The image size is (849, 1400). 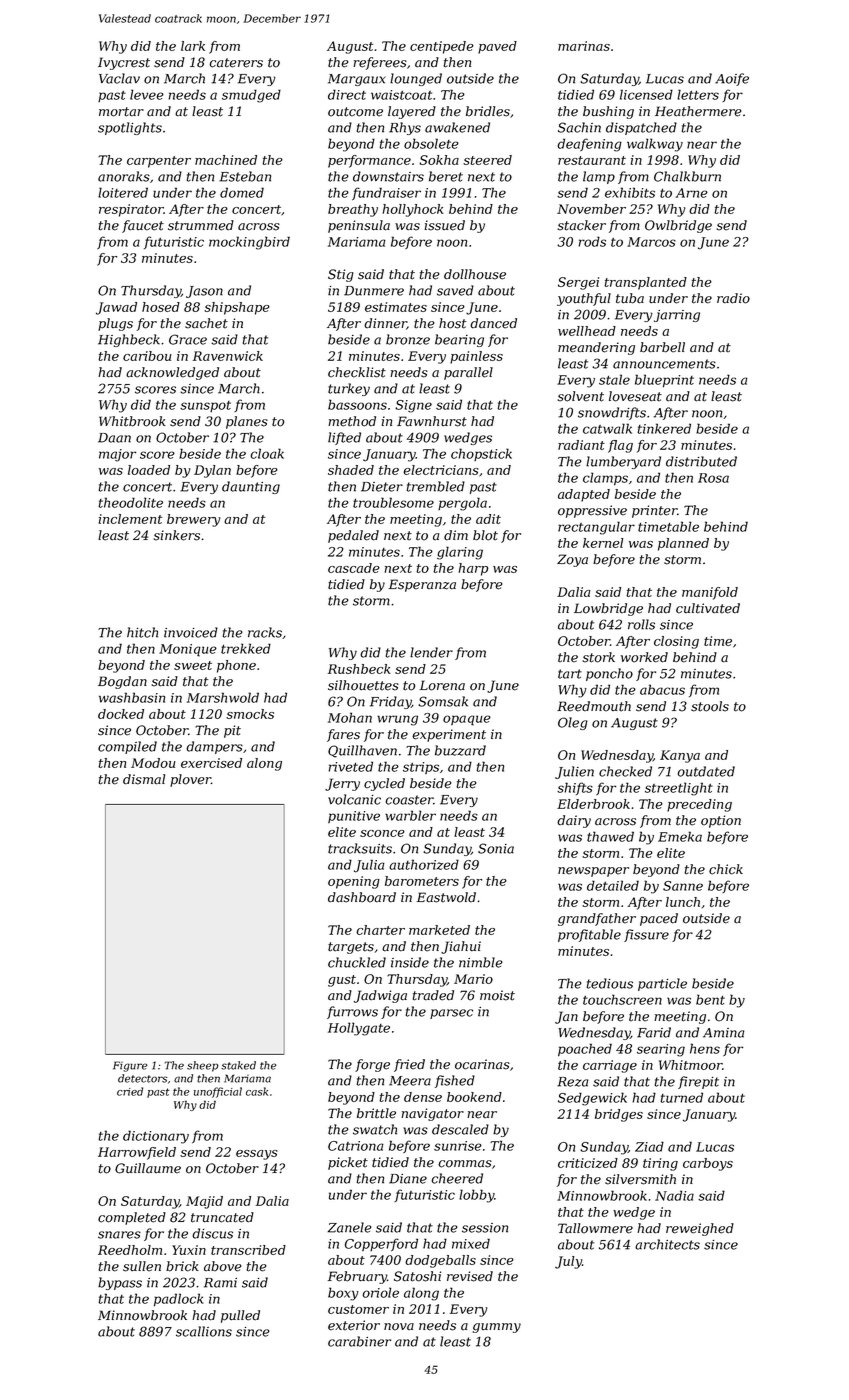 What do you see at coordinates (130, 502) in the image?
I see `theodolite` at bounding box center [130, 502].
